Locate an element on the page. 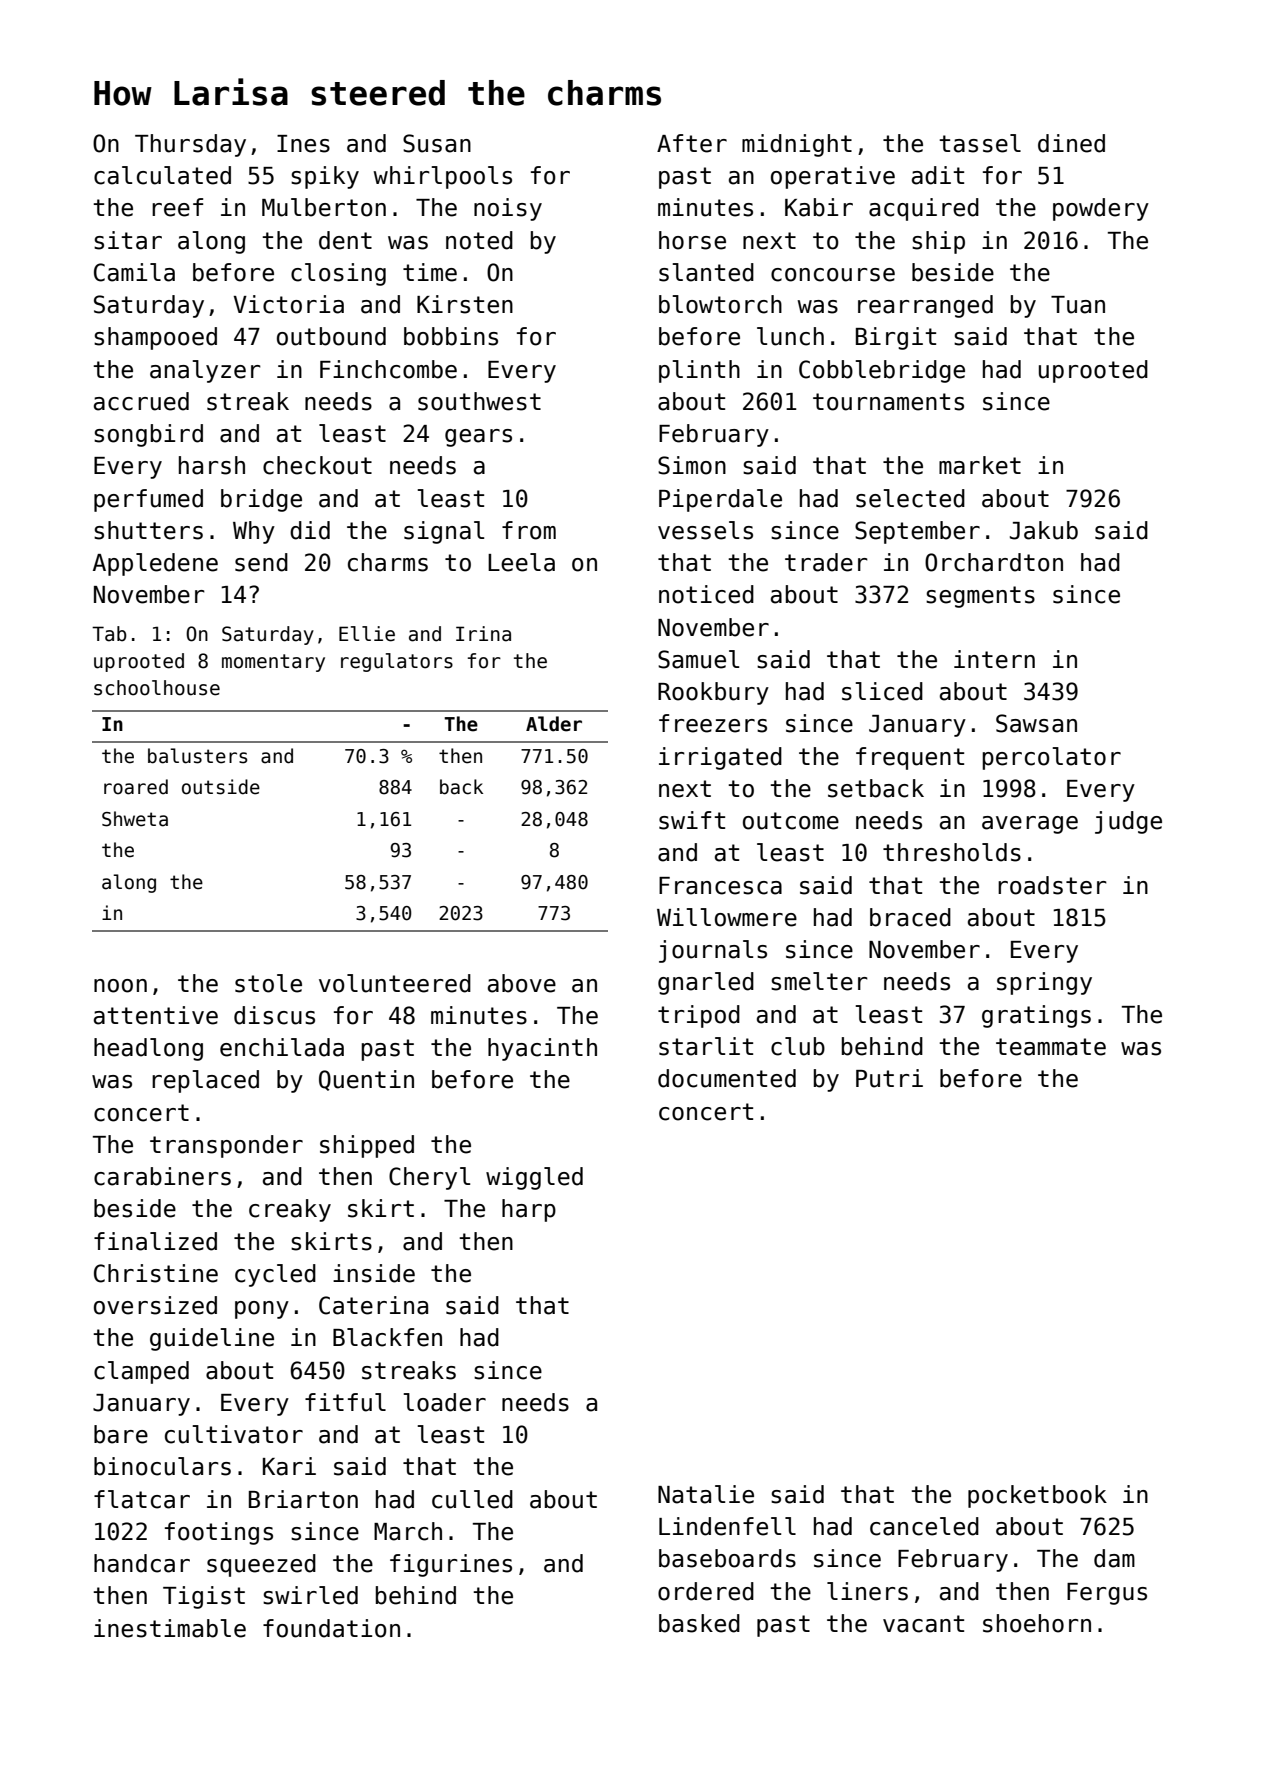  Putri is located at coordinates (889, 1078).
